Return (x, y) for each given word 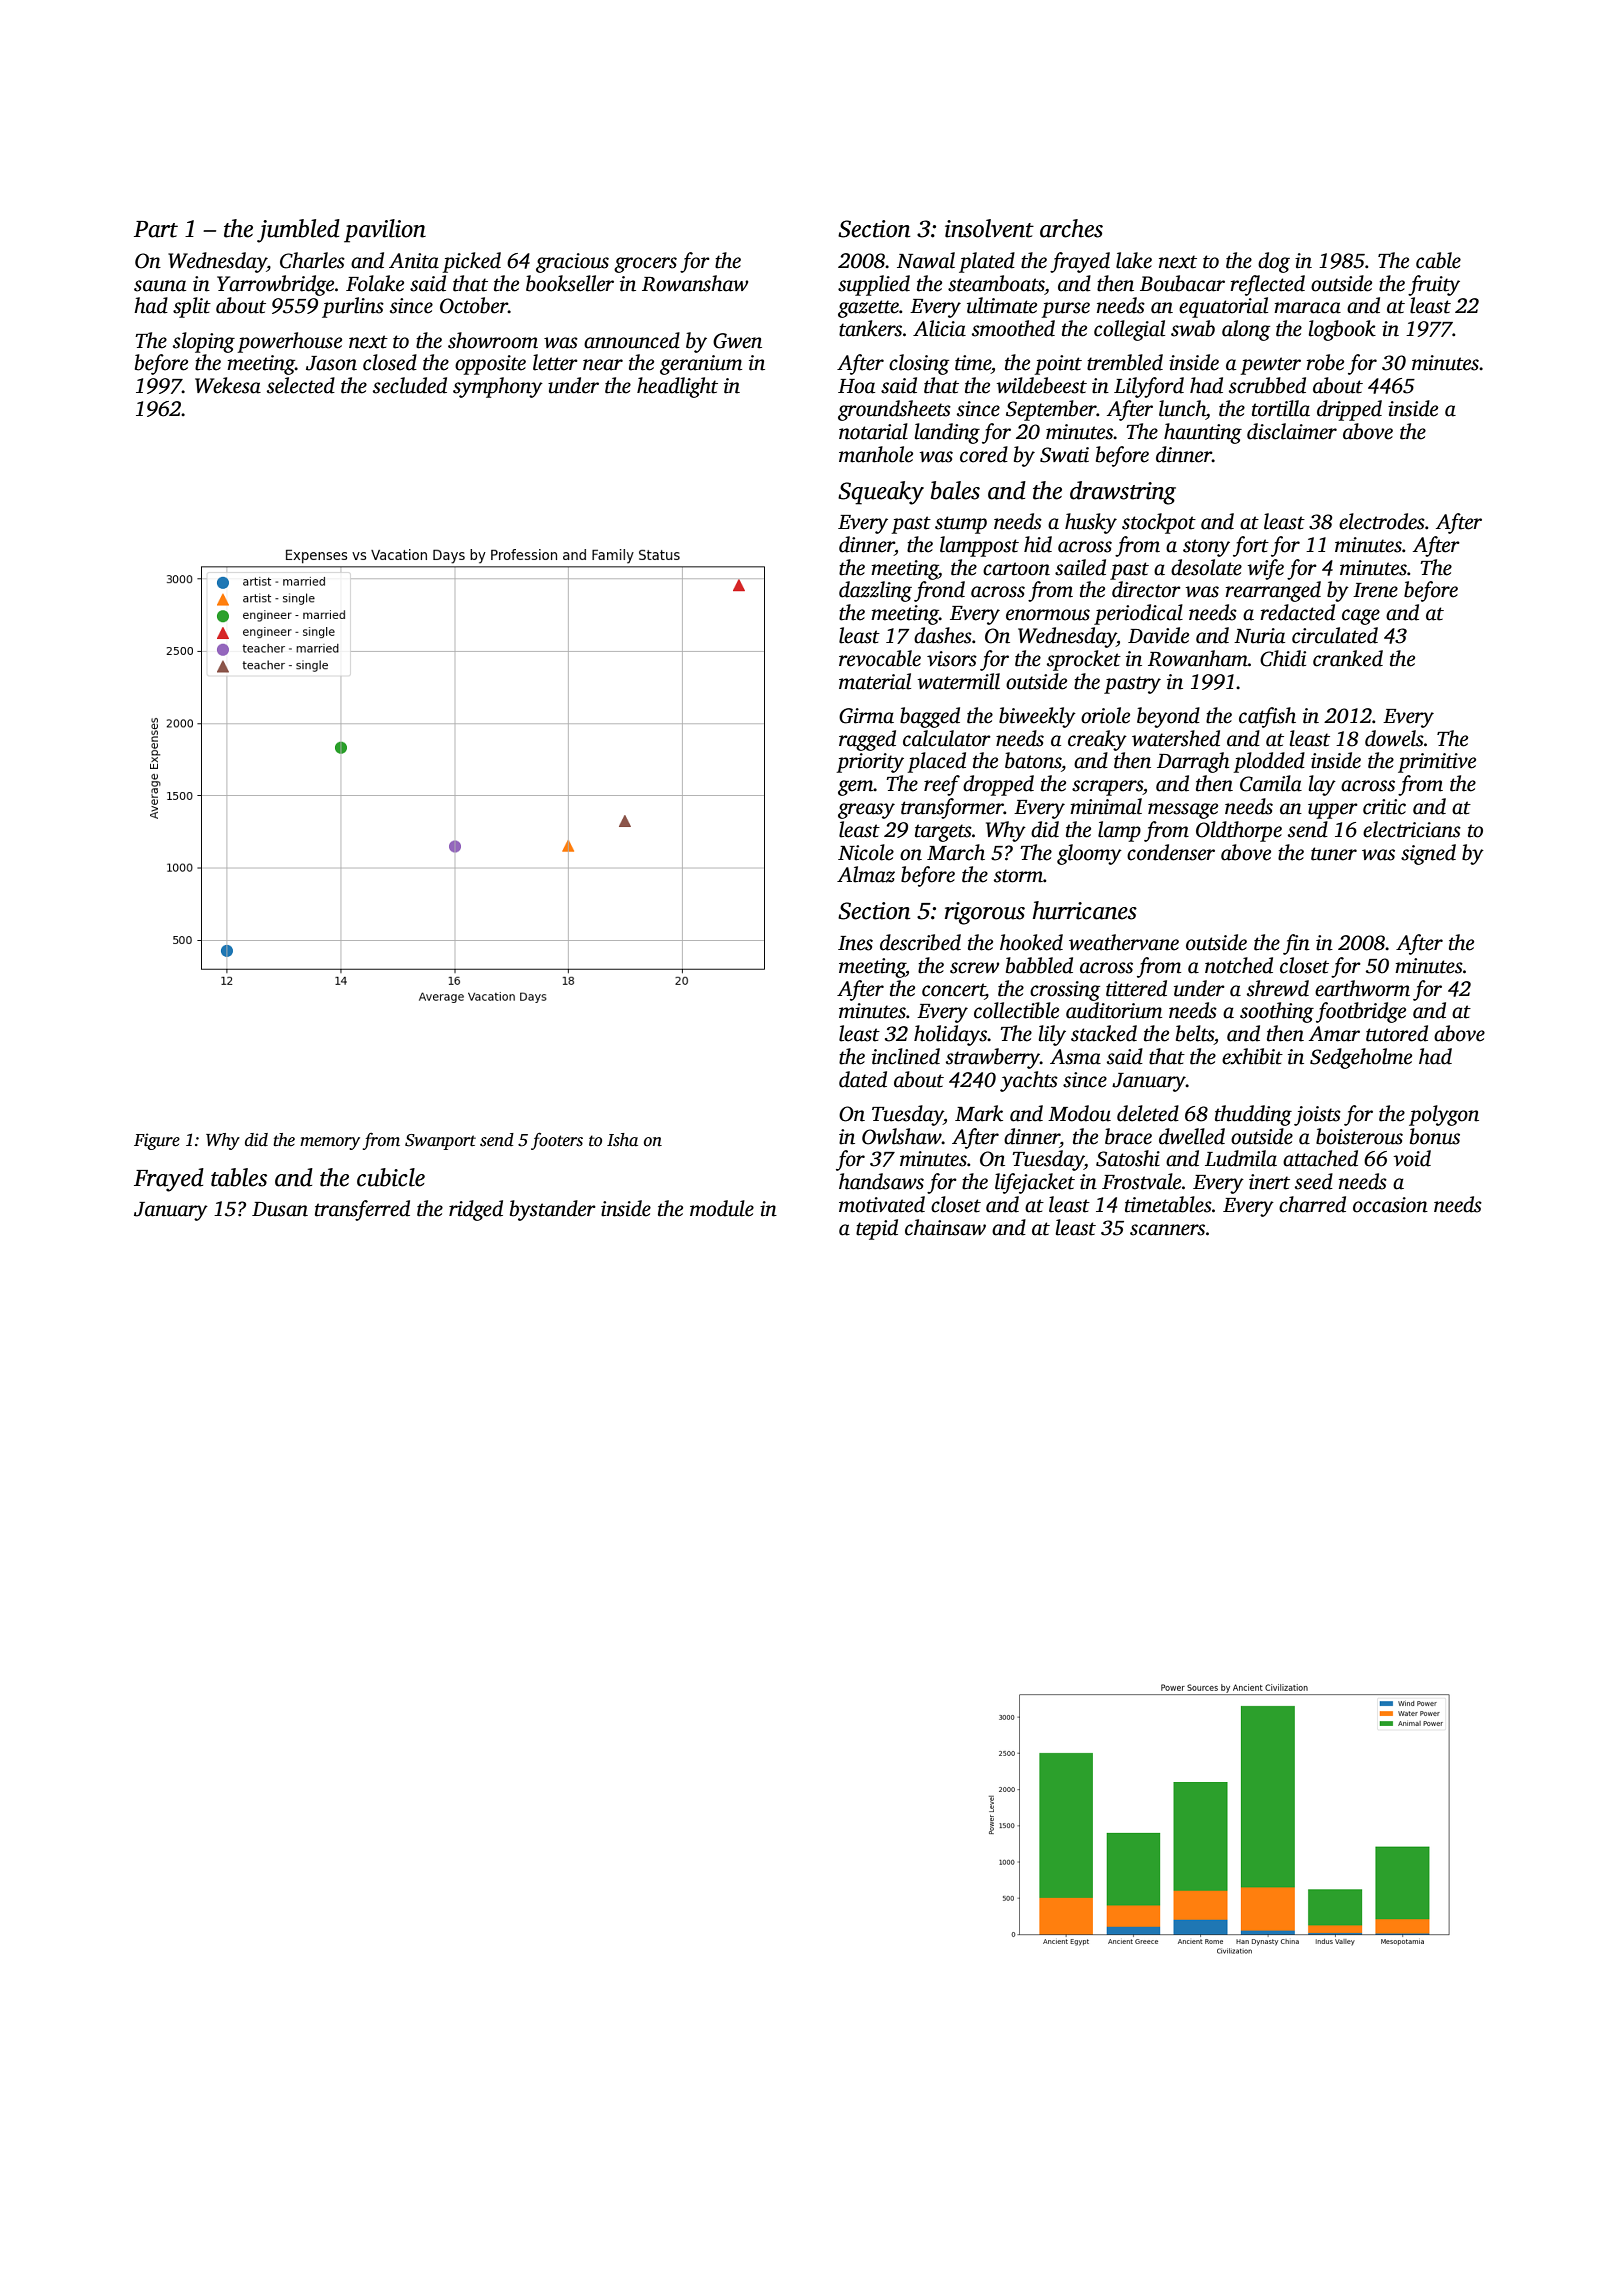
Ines (855, 943)
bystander (553, 1210)
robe (1325, 362)
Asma (1075, 1057)
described (920, 942)
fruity (1434, 285)
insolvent (989, 228)
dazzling (875, 591)
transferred (362, 1210)
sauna (160, 286)
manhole (876, 454)
